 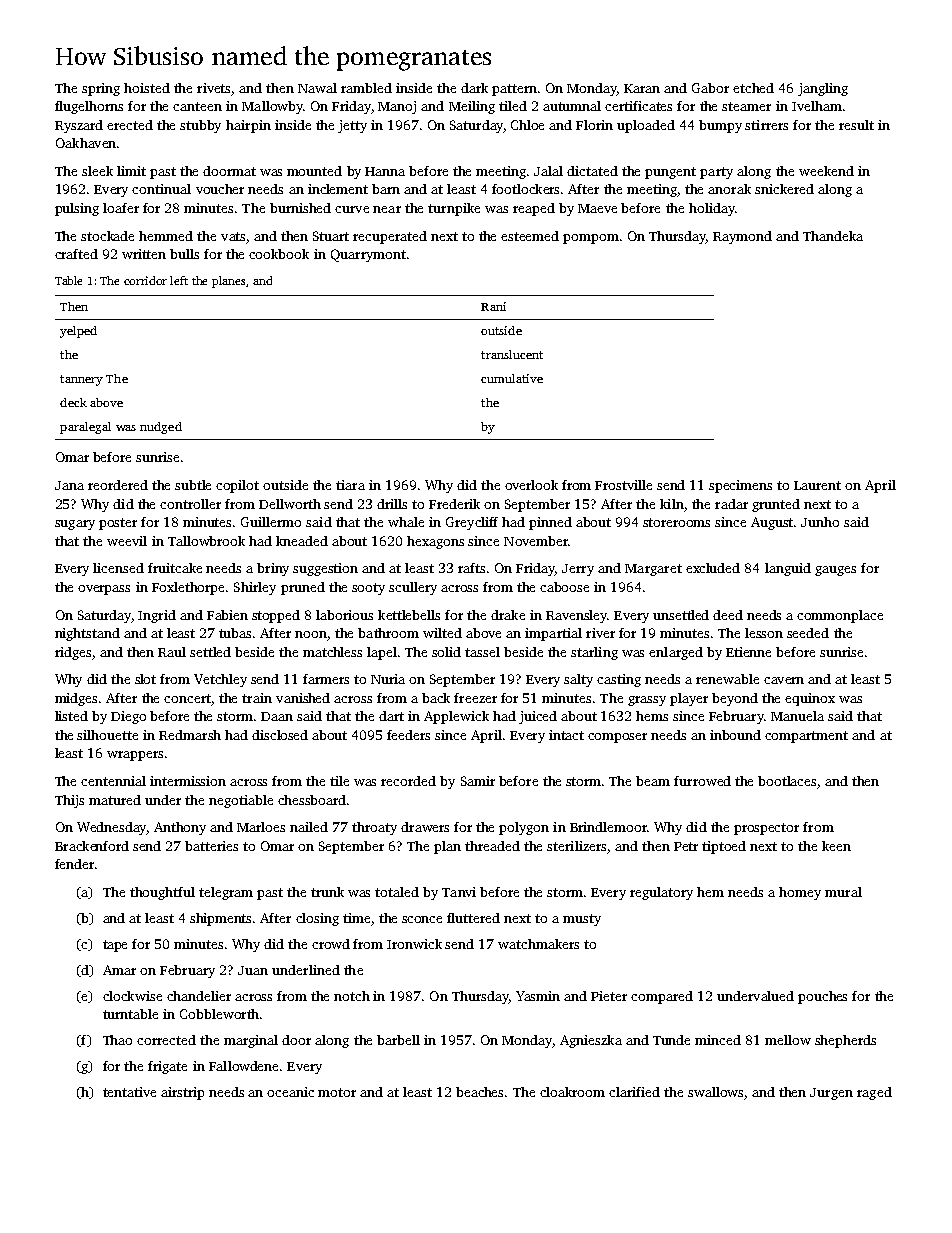 What do you see at coordinates (724, 847) in the screenshot?
I see `tiptoed` at bounding box center [724, 847].
